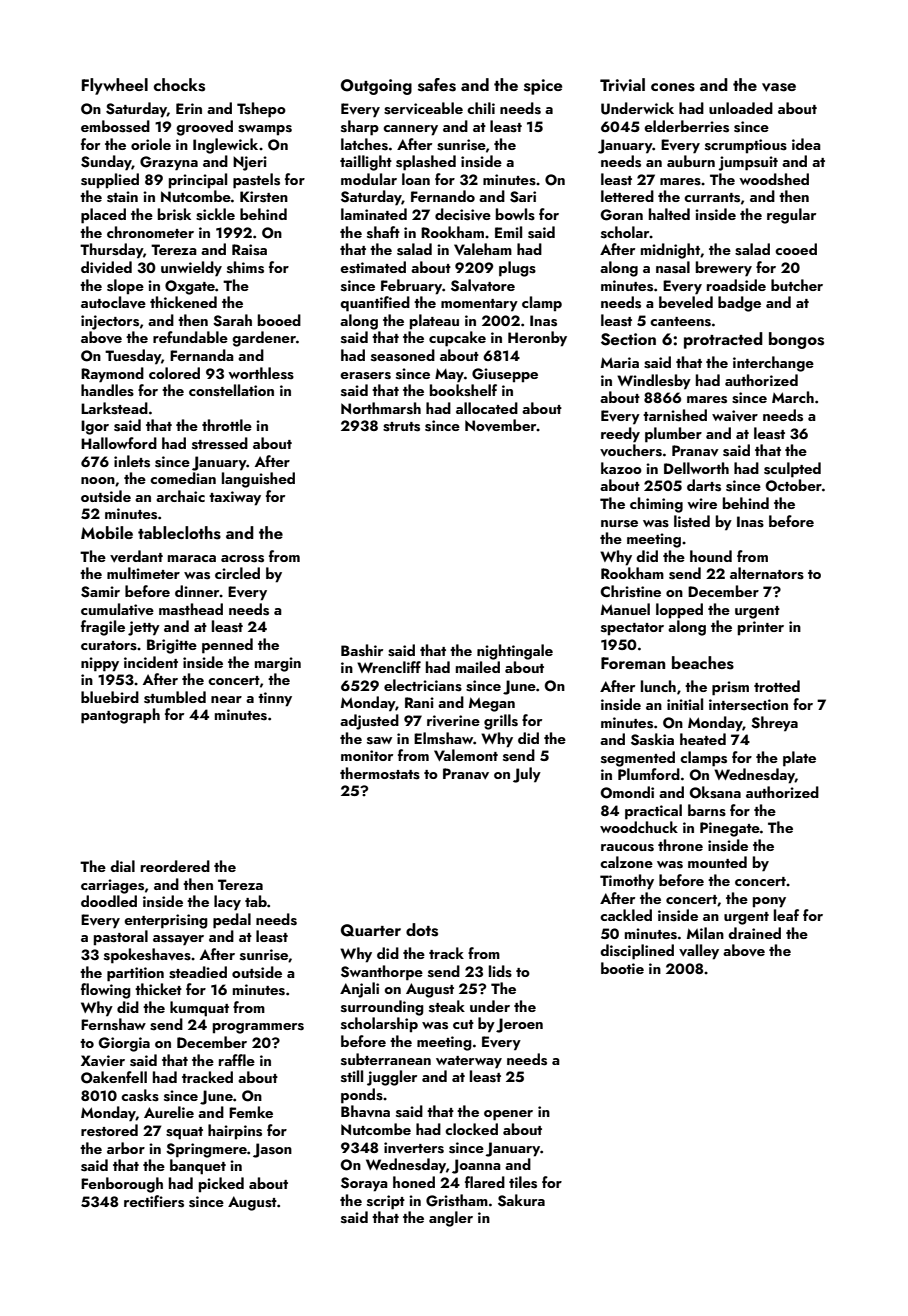 This screenshot has height=1316, width=908. I want to click on angler, so click(451, 1219).
